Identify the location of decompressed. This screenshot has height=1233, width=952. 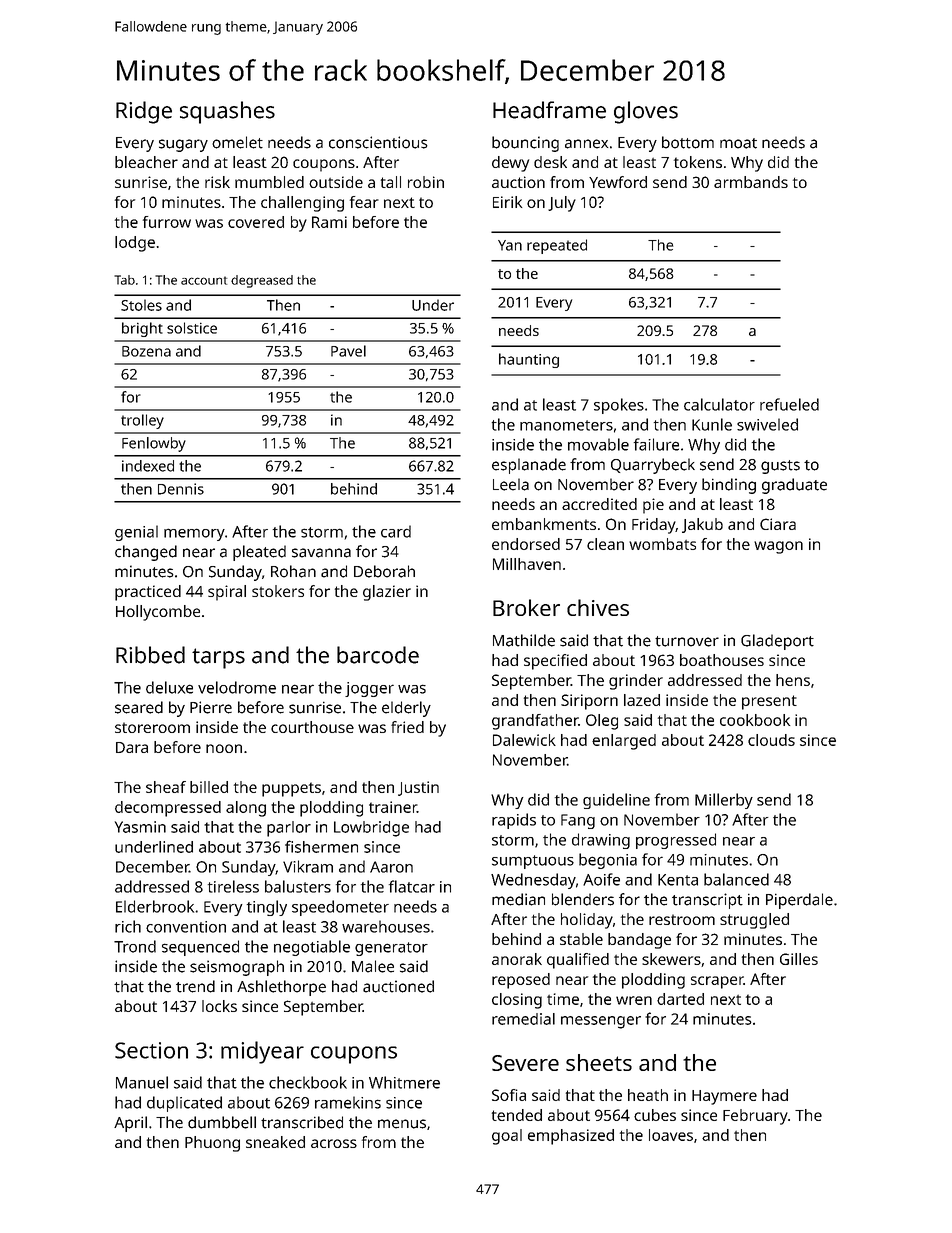
(168, 809).
